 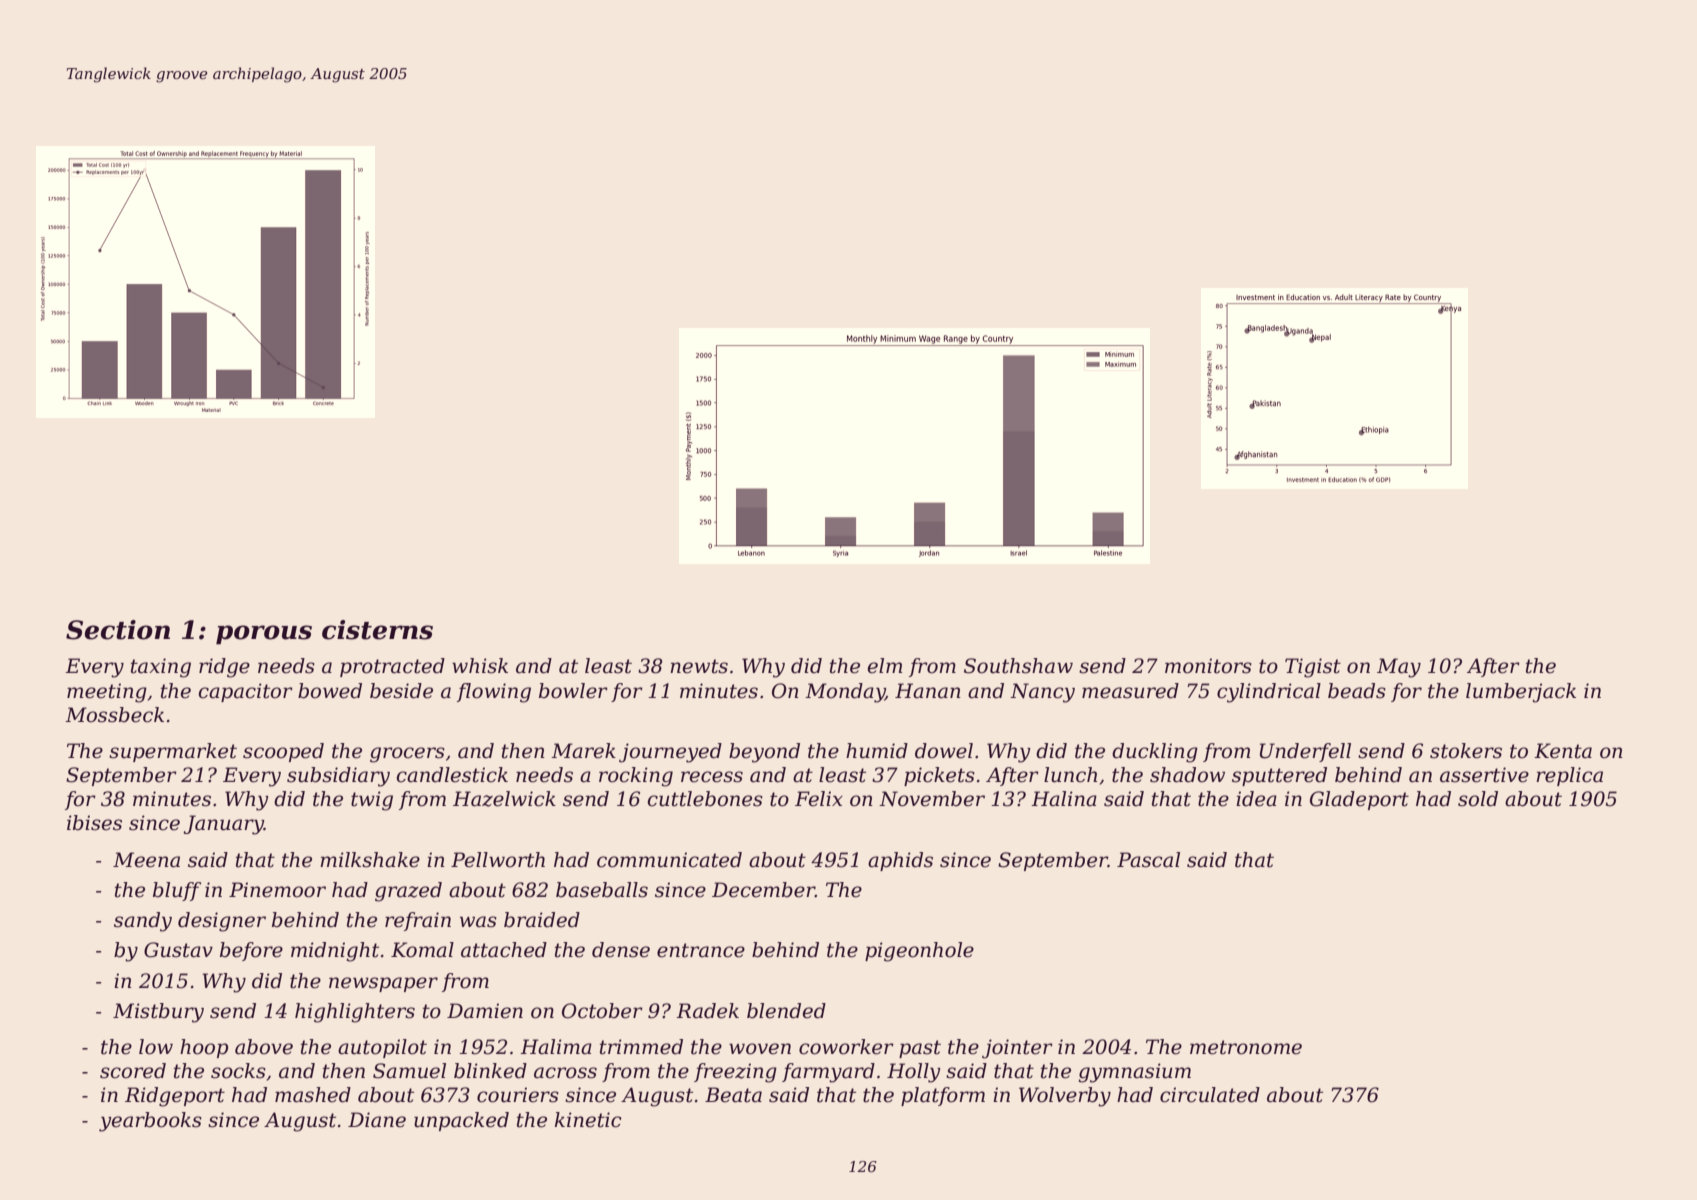 I want to click on elm, so click(x=885, y=666).
